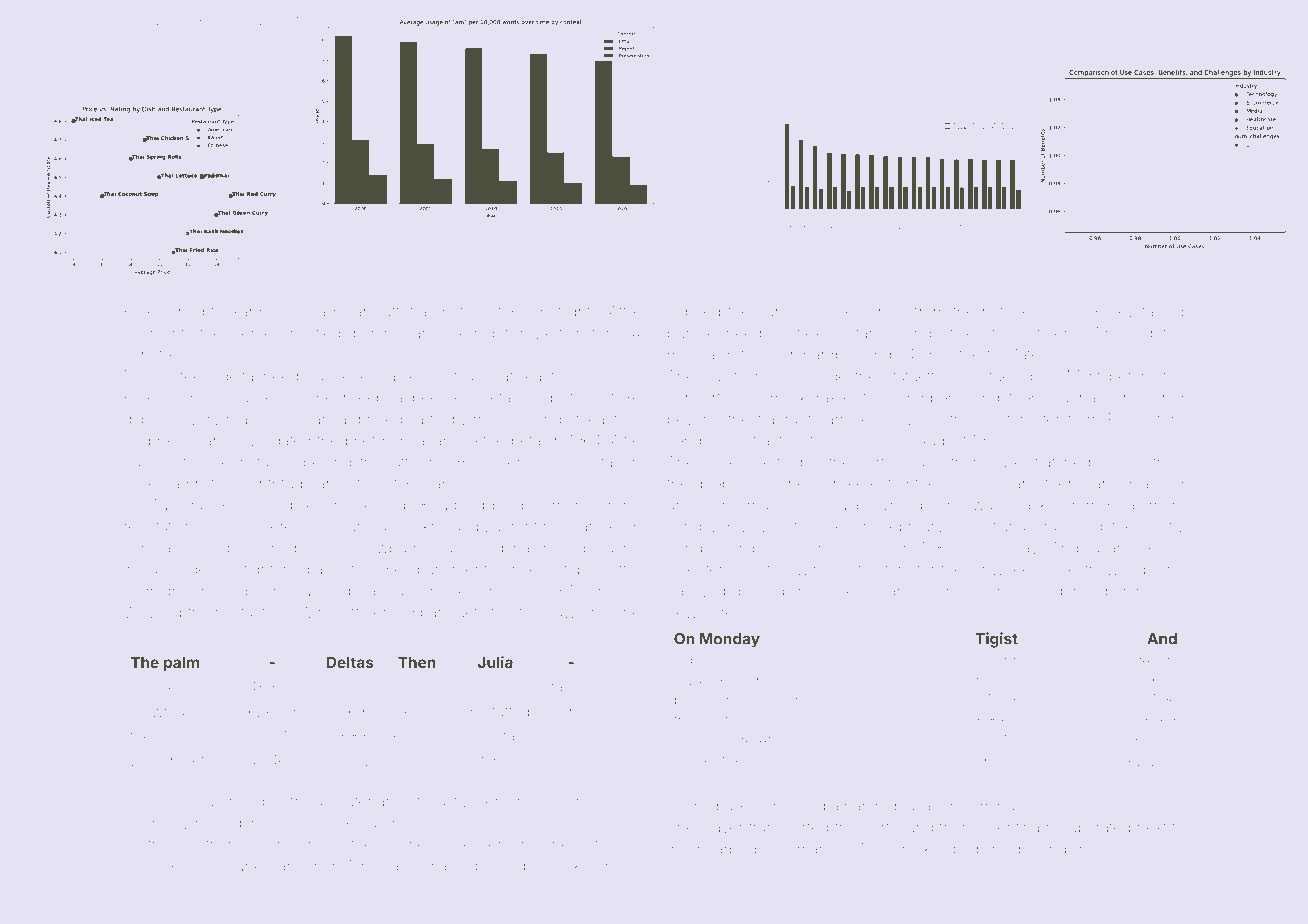 The image size is (1308, 924). What do you see at coordinates (564, 313) in the screenshot?
I see `spotlights` at bounding box center [564, 313].
